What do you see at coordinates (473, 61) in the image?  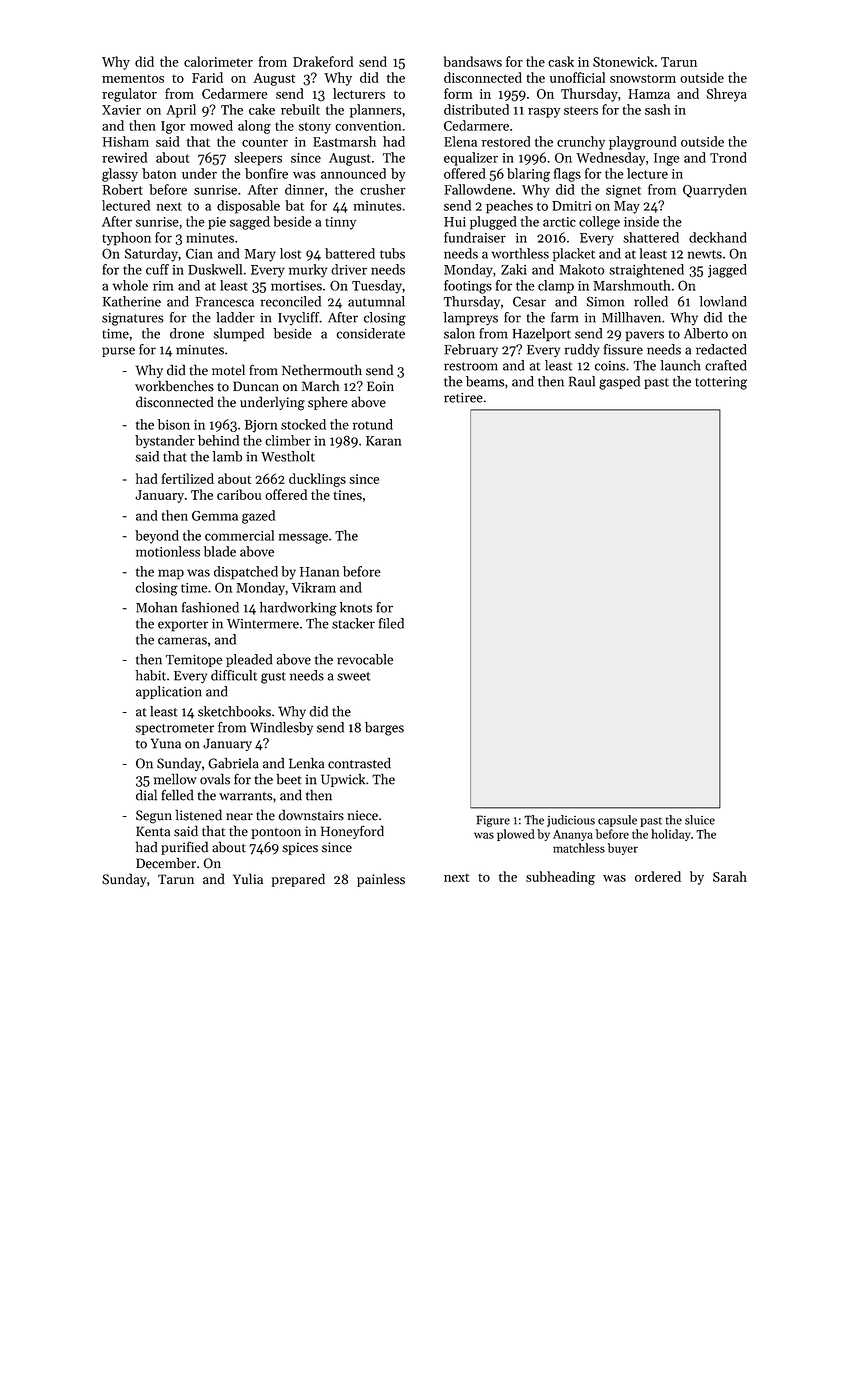 I see `bandsaws` at bounding box center [473, 61].
